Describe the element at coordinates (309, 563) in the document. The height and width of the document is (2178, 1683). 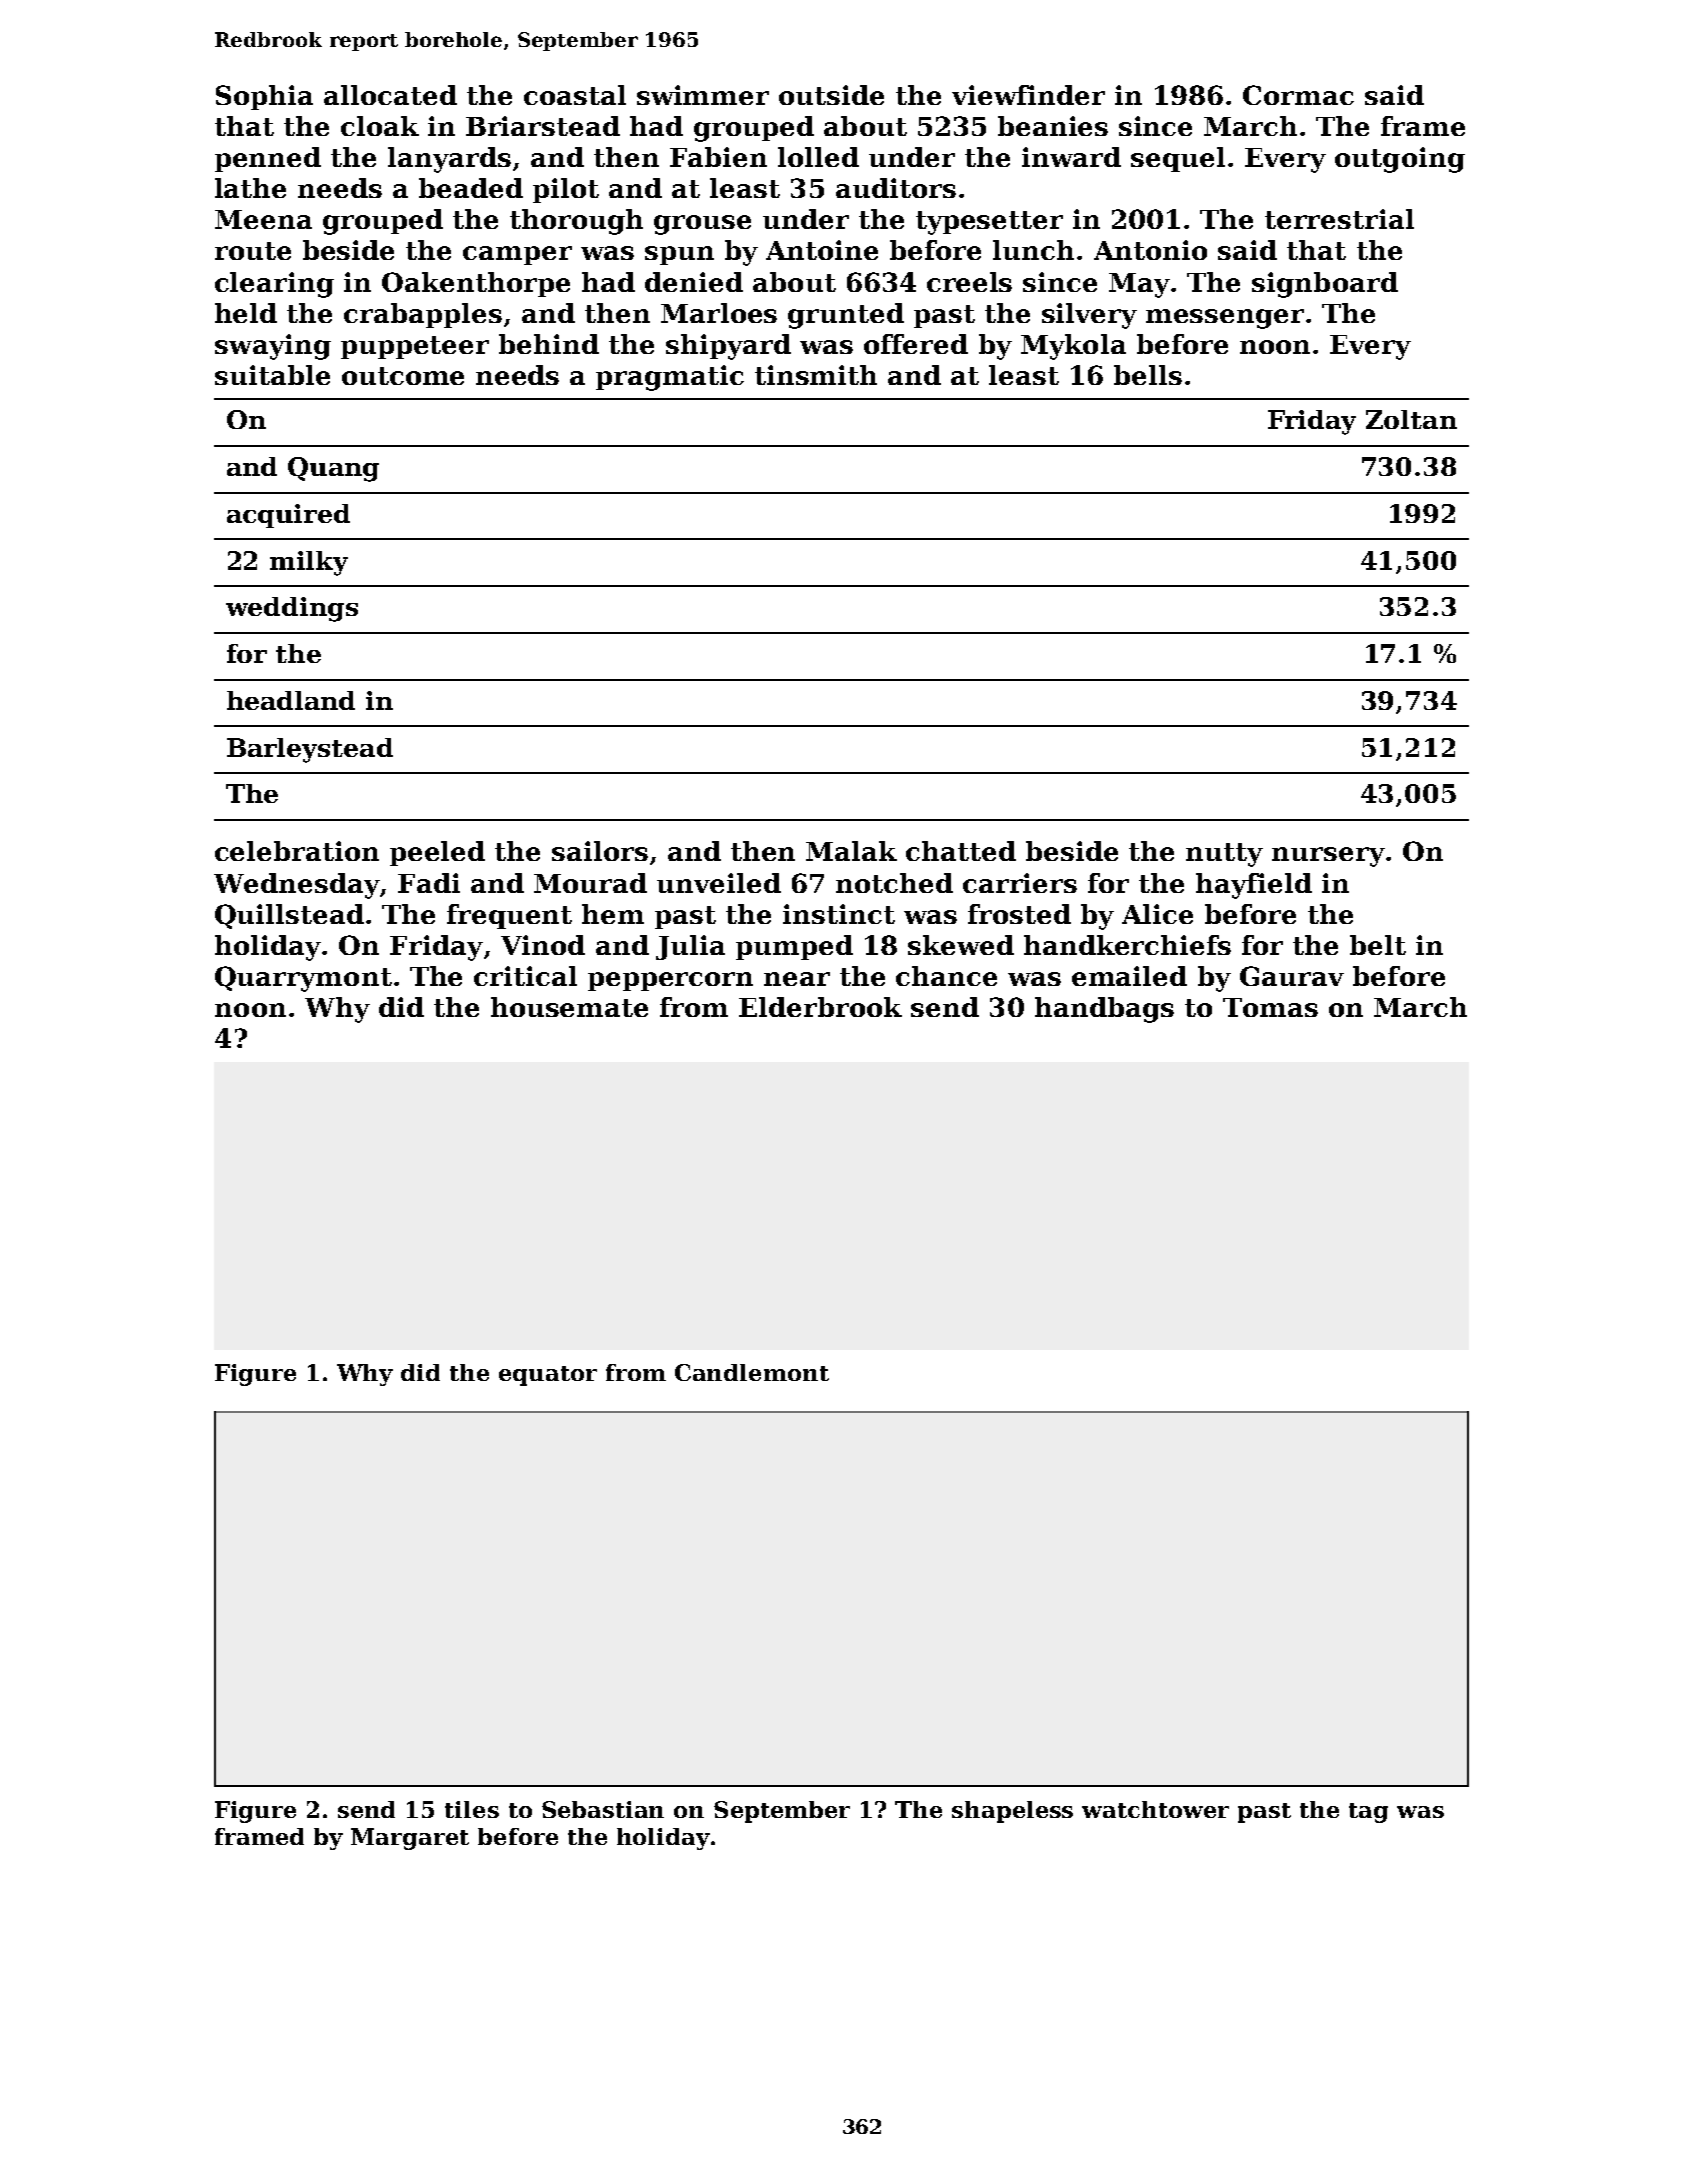
I see `milky` at that location.
